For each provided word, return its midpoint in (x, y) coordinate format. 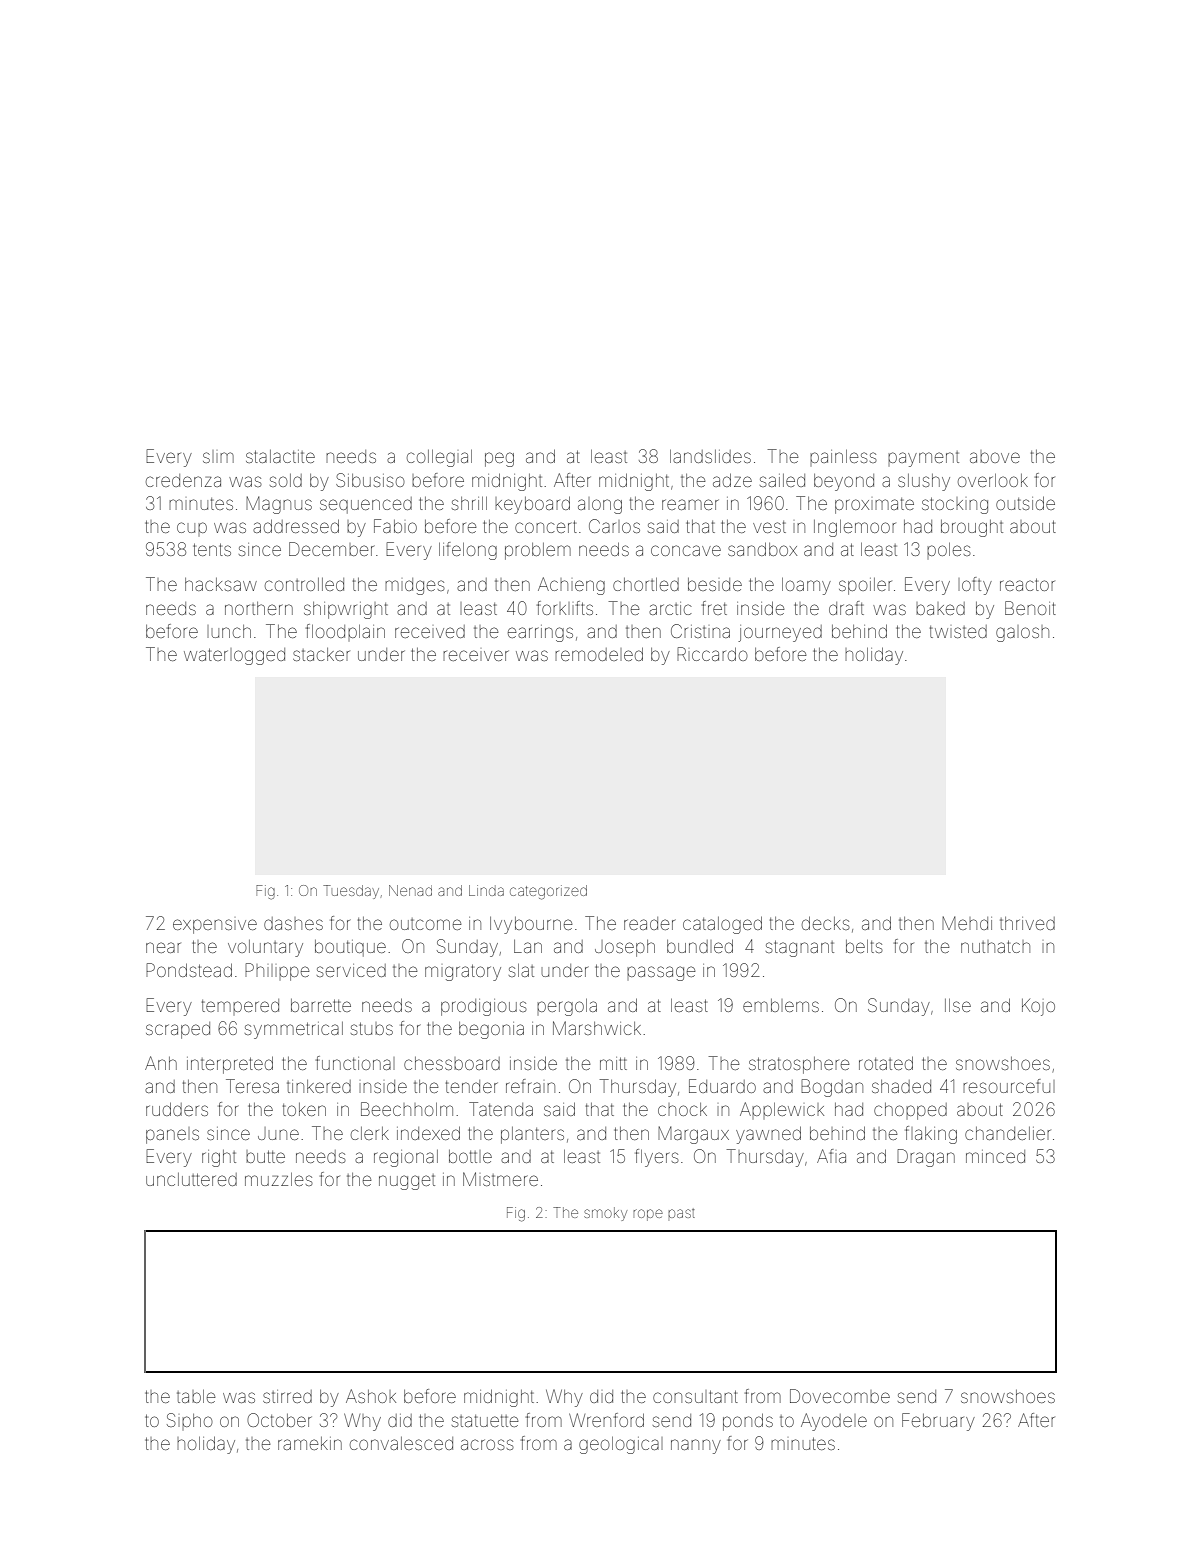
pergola (567, 1007)
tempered (240, 1005)
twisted (958, 631)
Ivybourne (531, 925)
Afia (831, 1156)
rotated (886, 1063)
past (681, 1213)
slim (218, 457)
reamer (690, 504)
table (196, 1396)
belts (864, 946)
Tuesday (351, 892)
